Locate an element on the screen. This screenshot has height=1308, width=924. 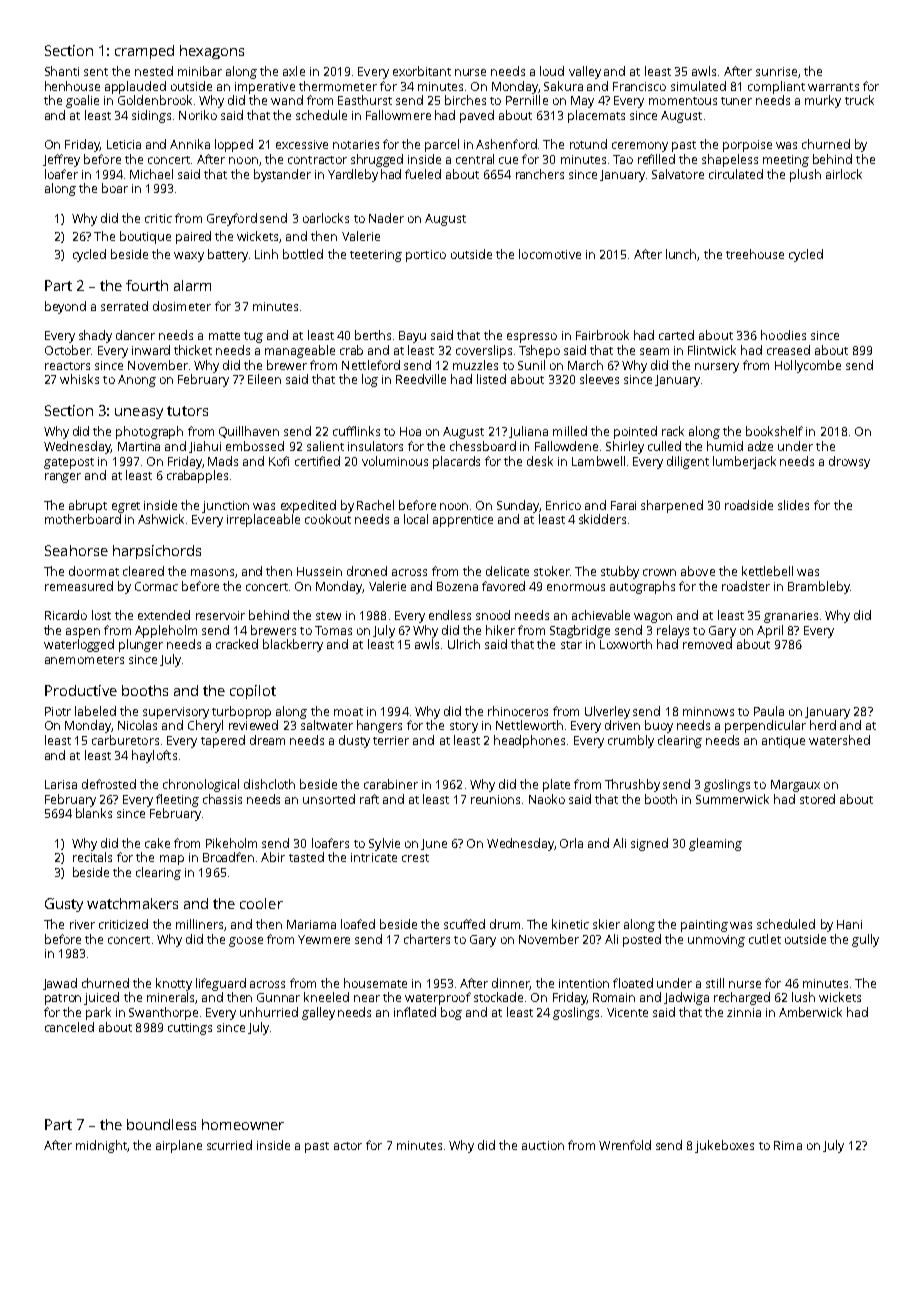
exorbitant is located at coordinates (422, 71).
